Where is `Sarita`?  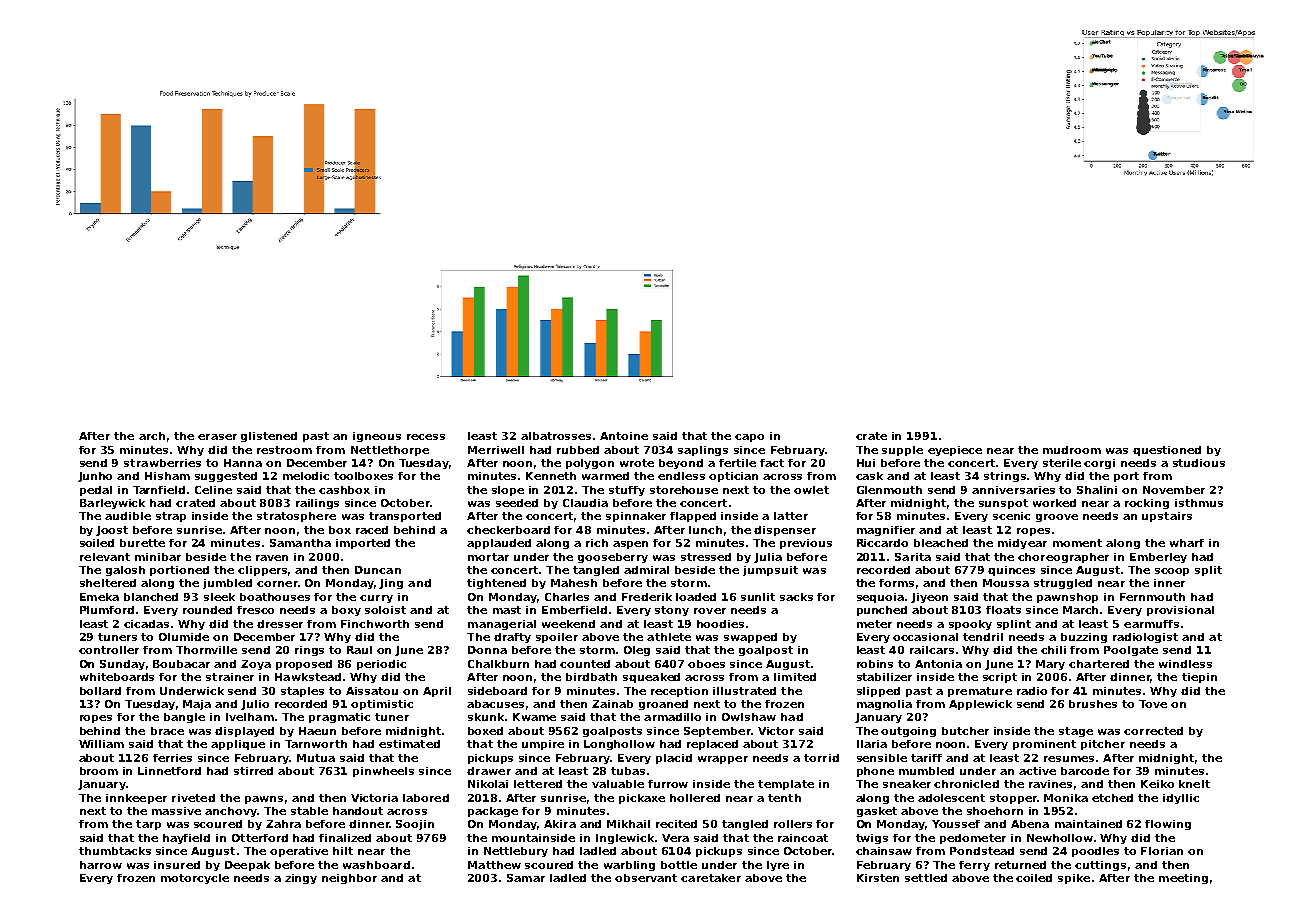 Sarita is located at coordinates (913, 557).
